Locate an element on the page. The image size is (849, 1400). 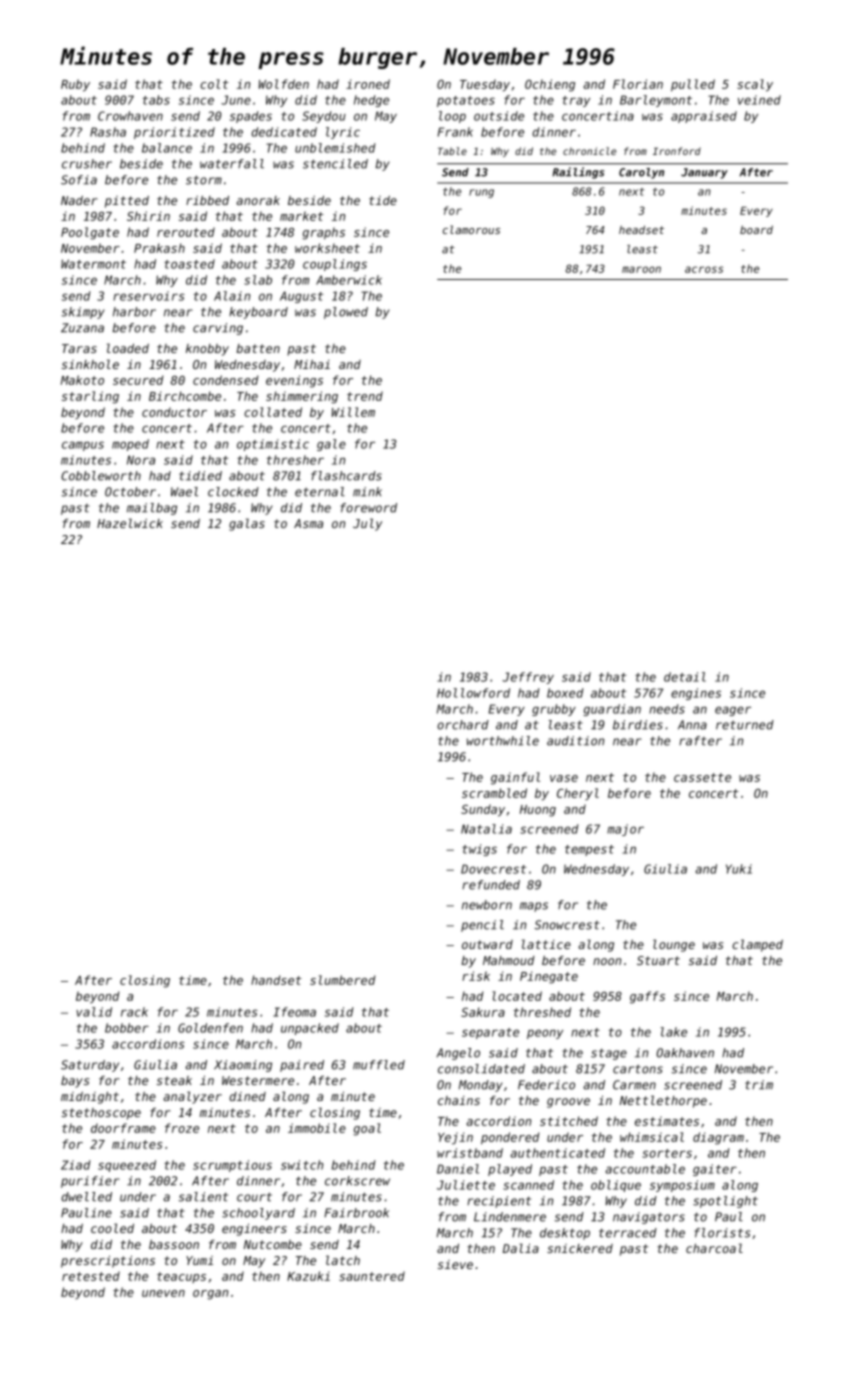
tempest is located at coordinates (589, 850).
